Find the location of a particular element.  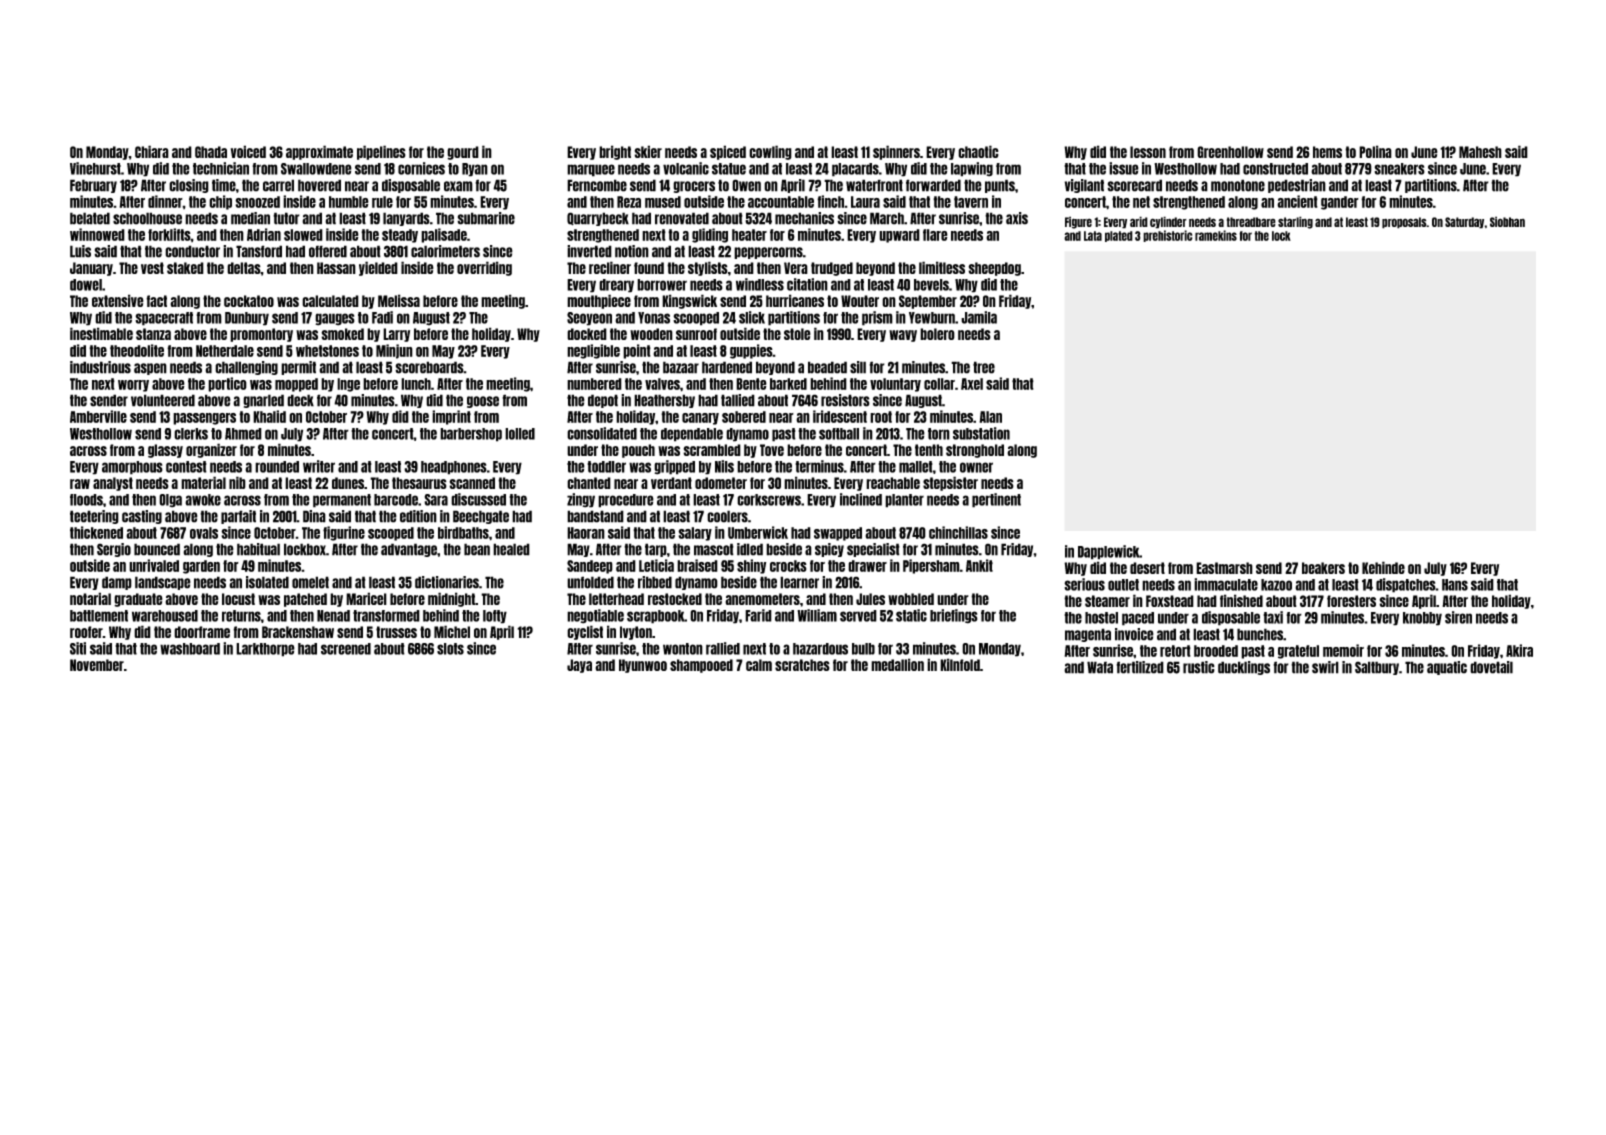

birdbaths is located at coordinates (463, 532).
